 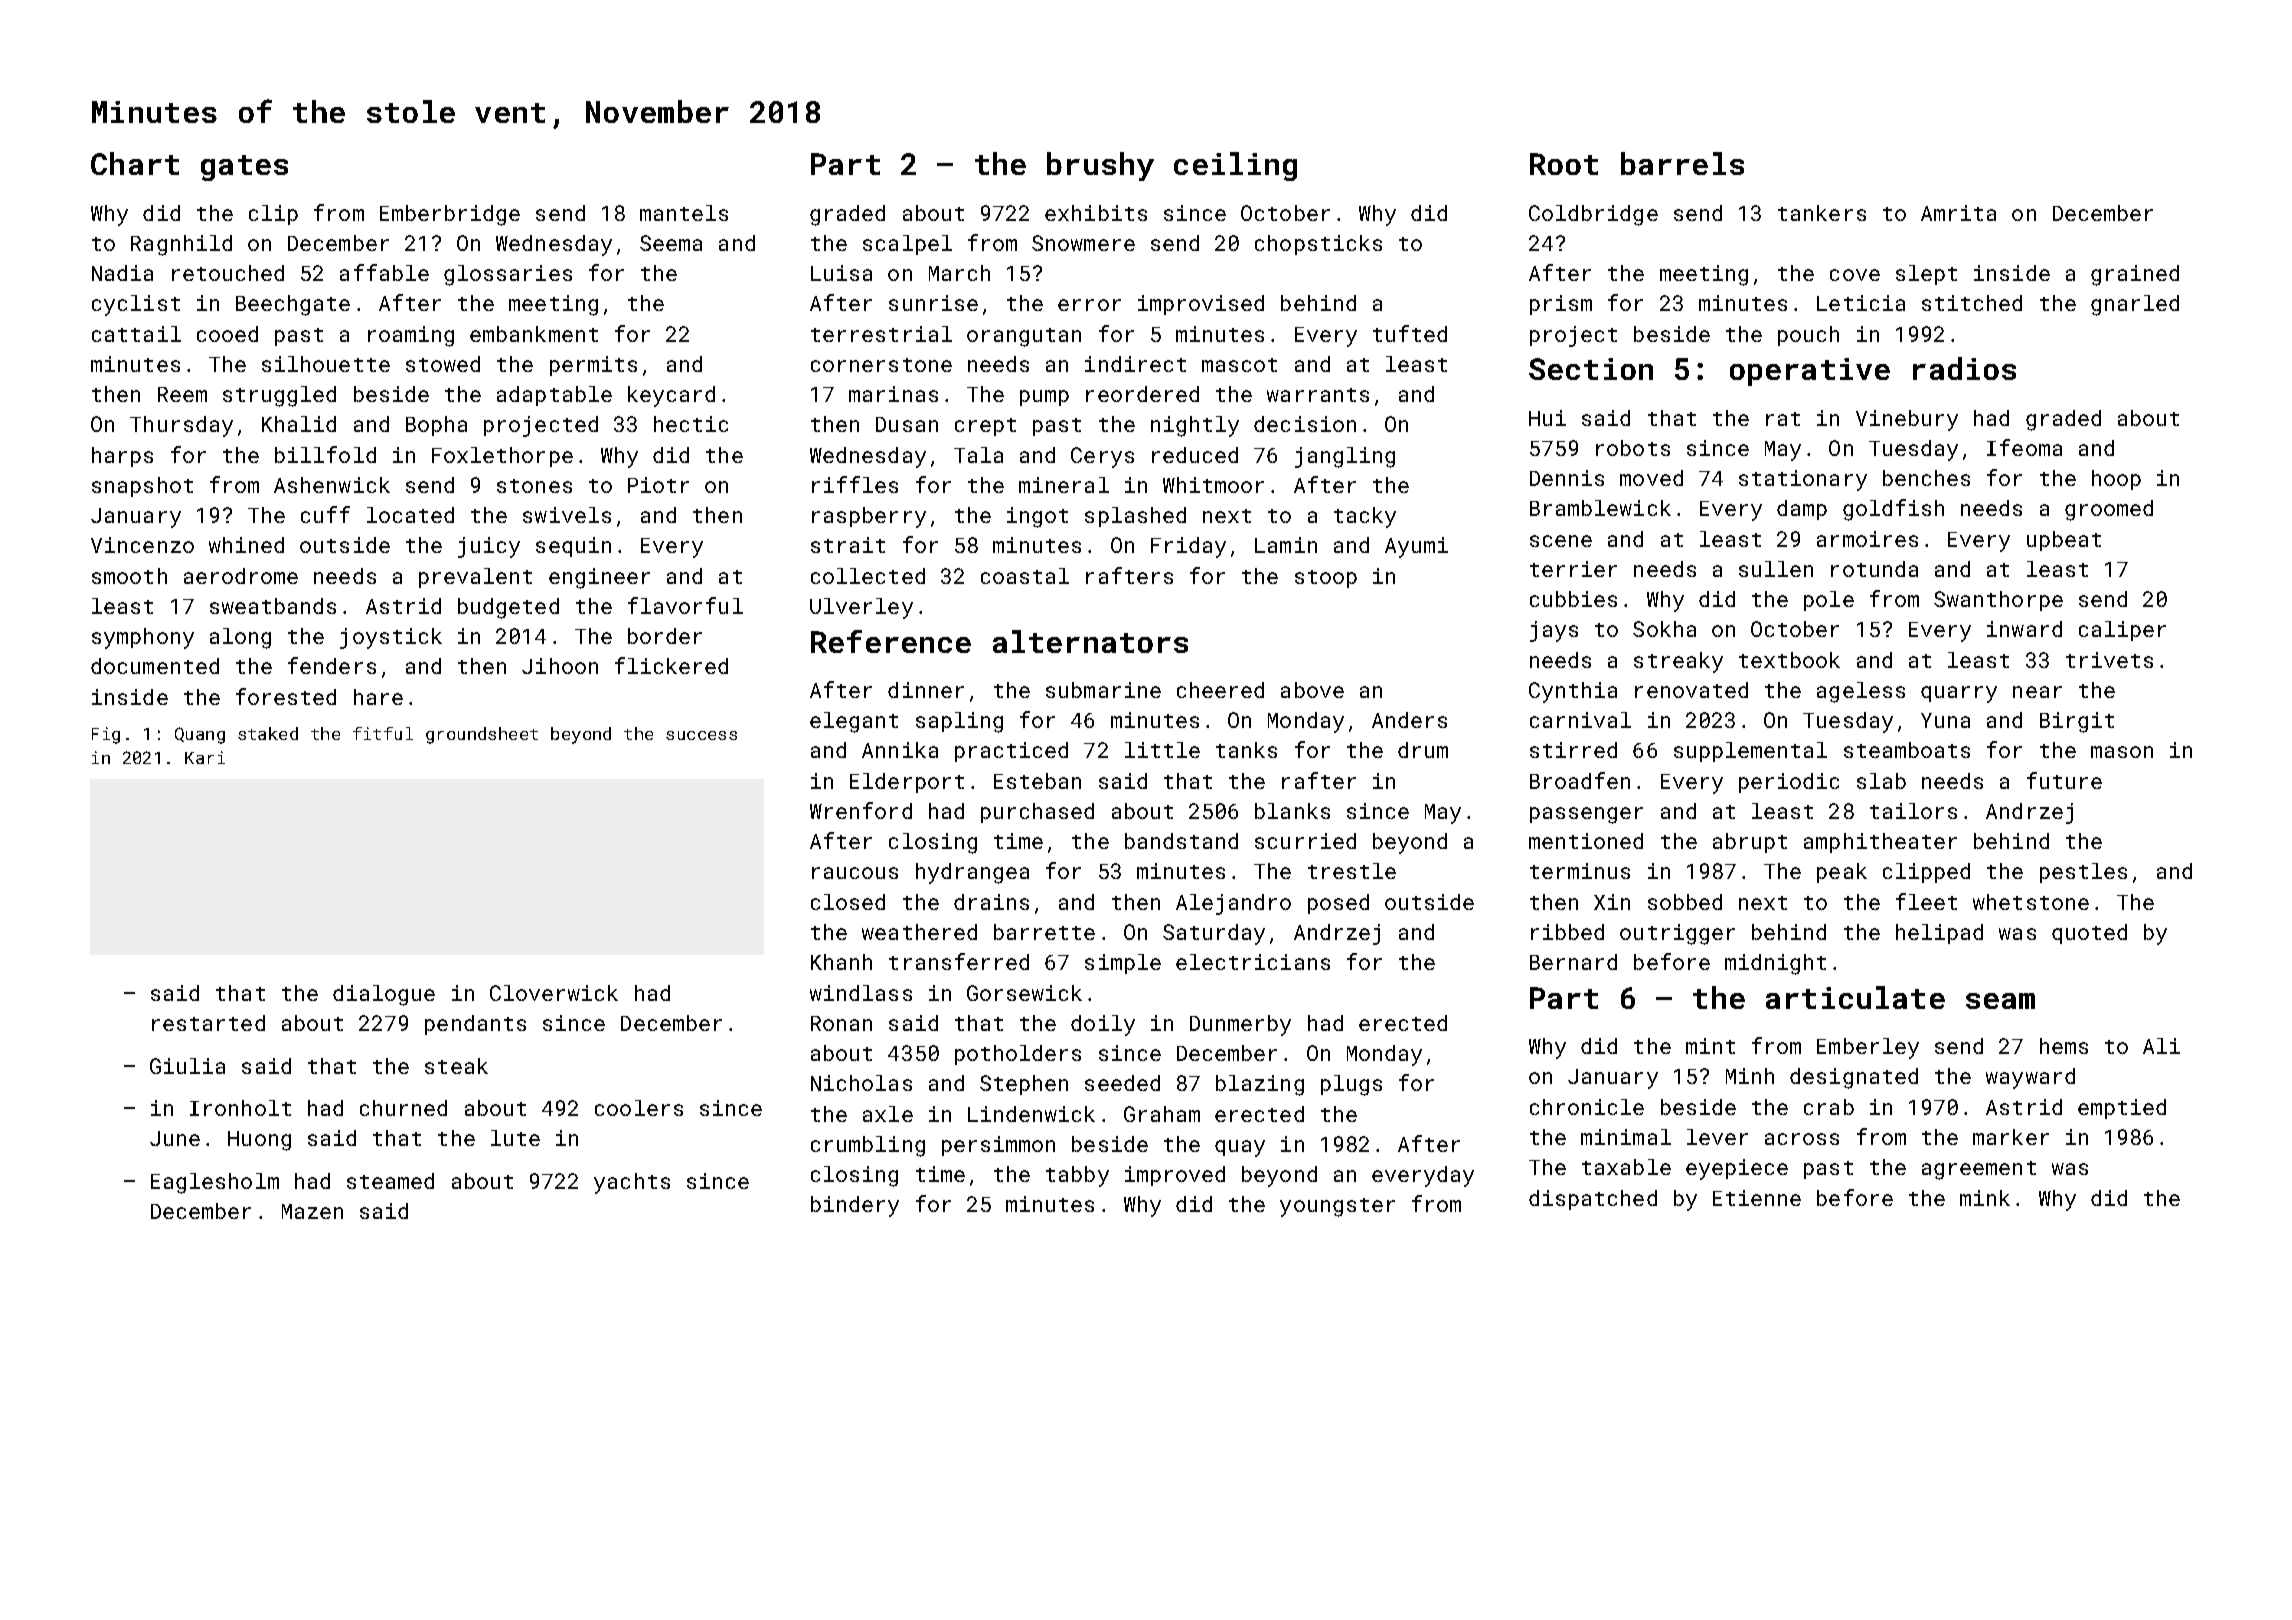 What do you see at coordinates (2024, 447) in the page?
I see `Ifeoma` at bounding box center [2024, 447].
